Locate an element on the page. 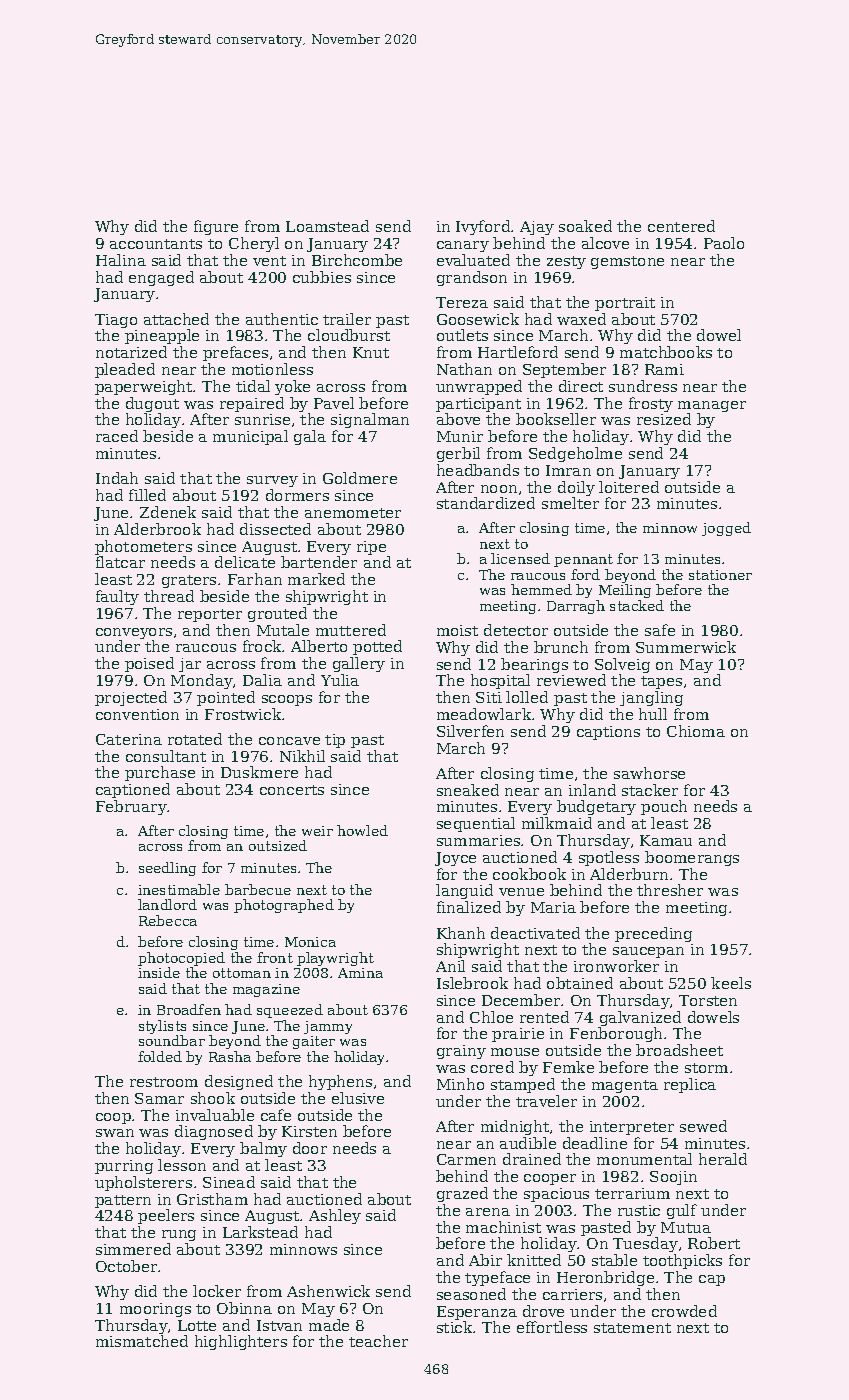  sawhorse is located at coordinates (649, 773).
